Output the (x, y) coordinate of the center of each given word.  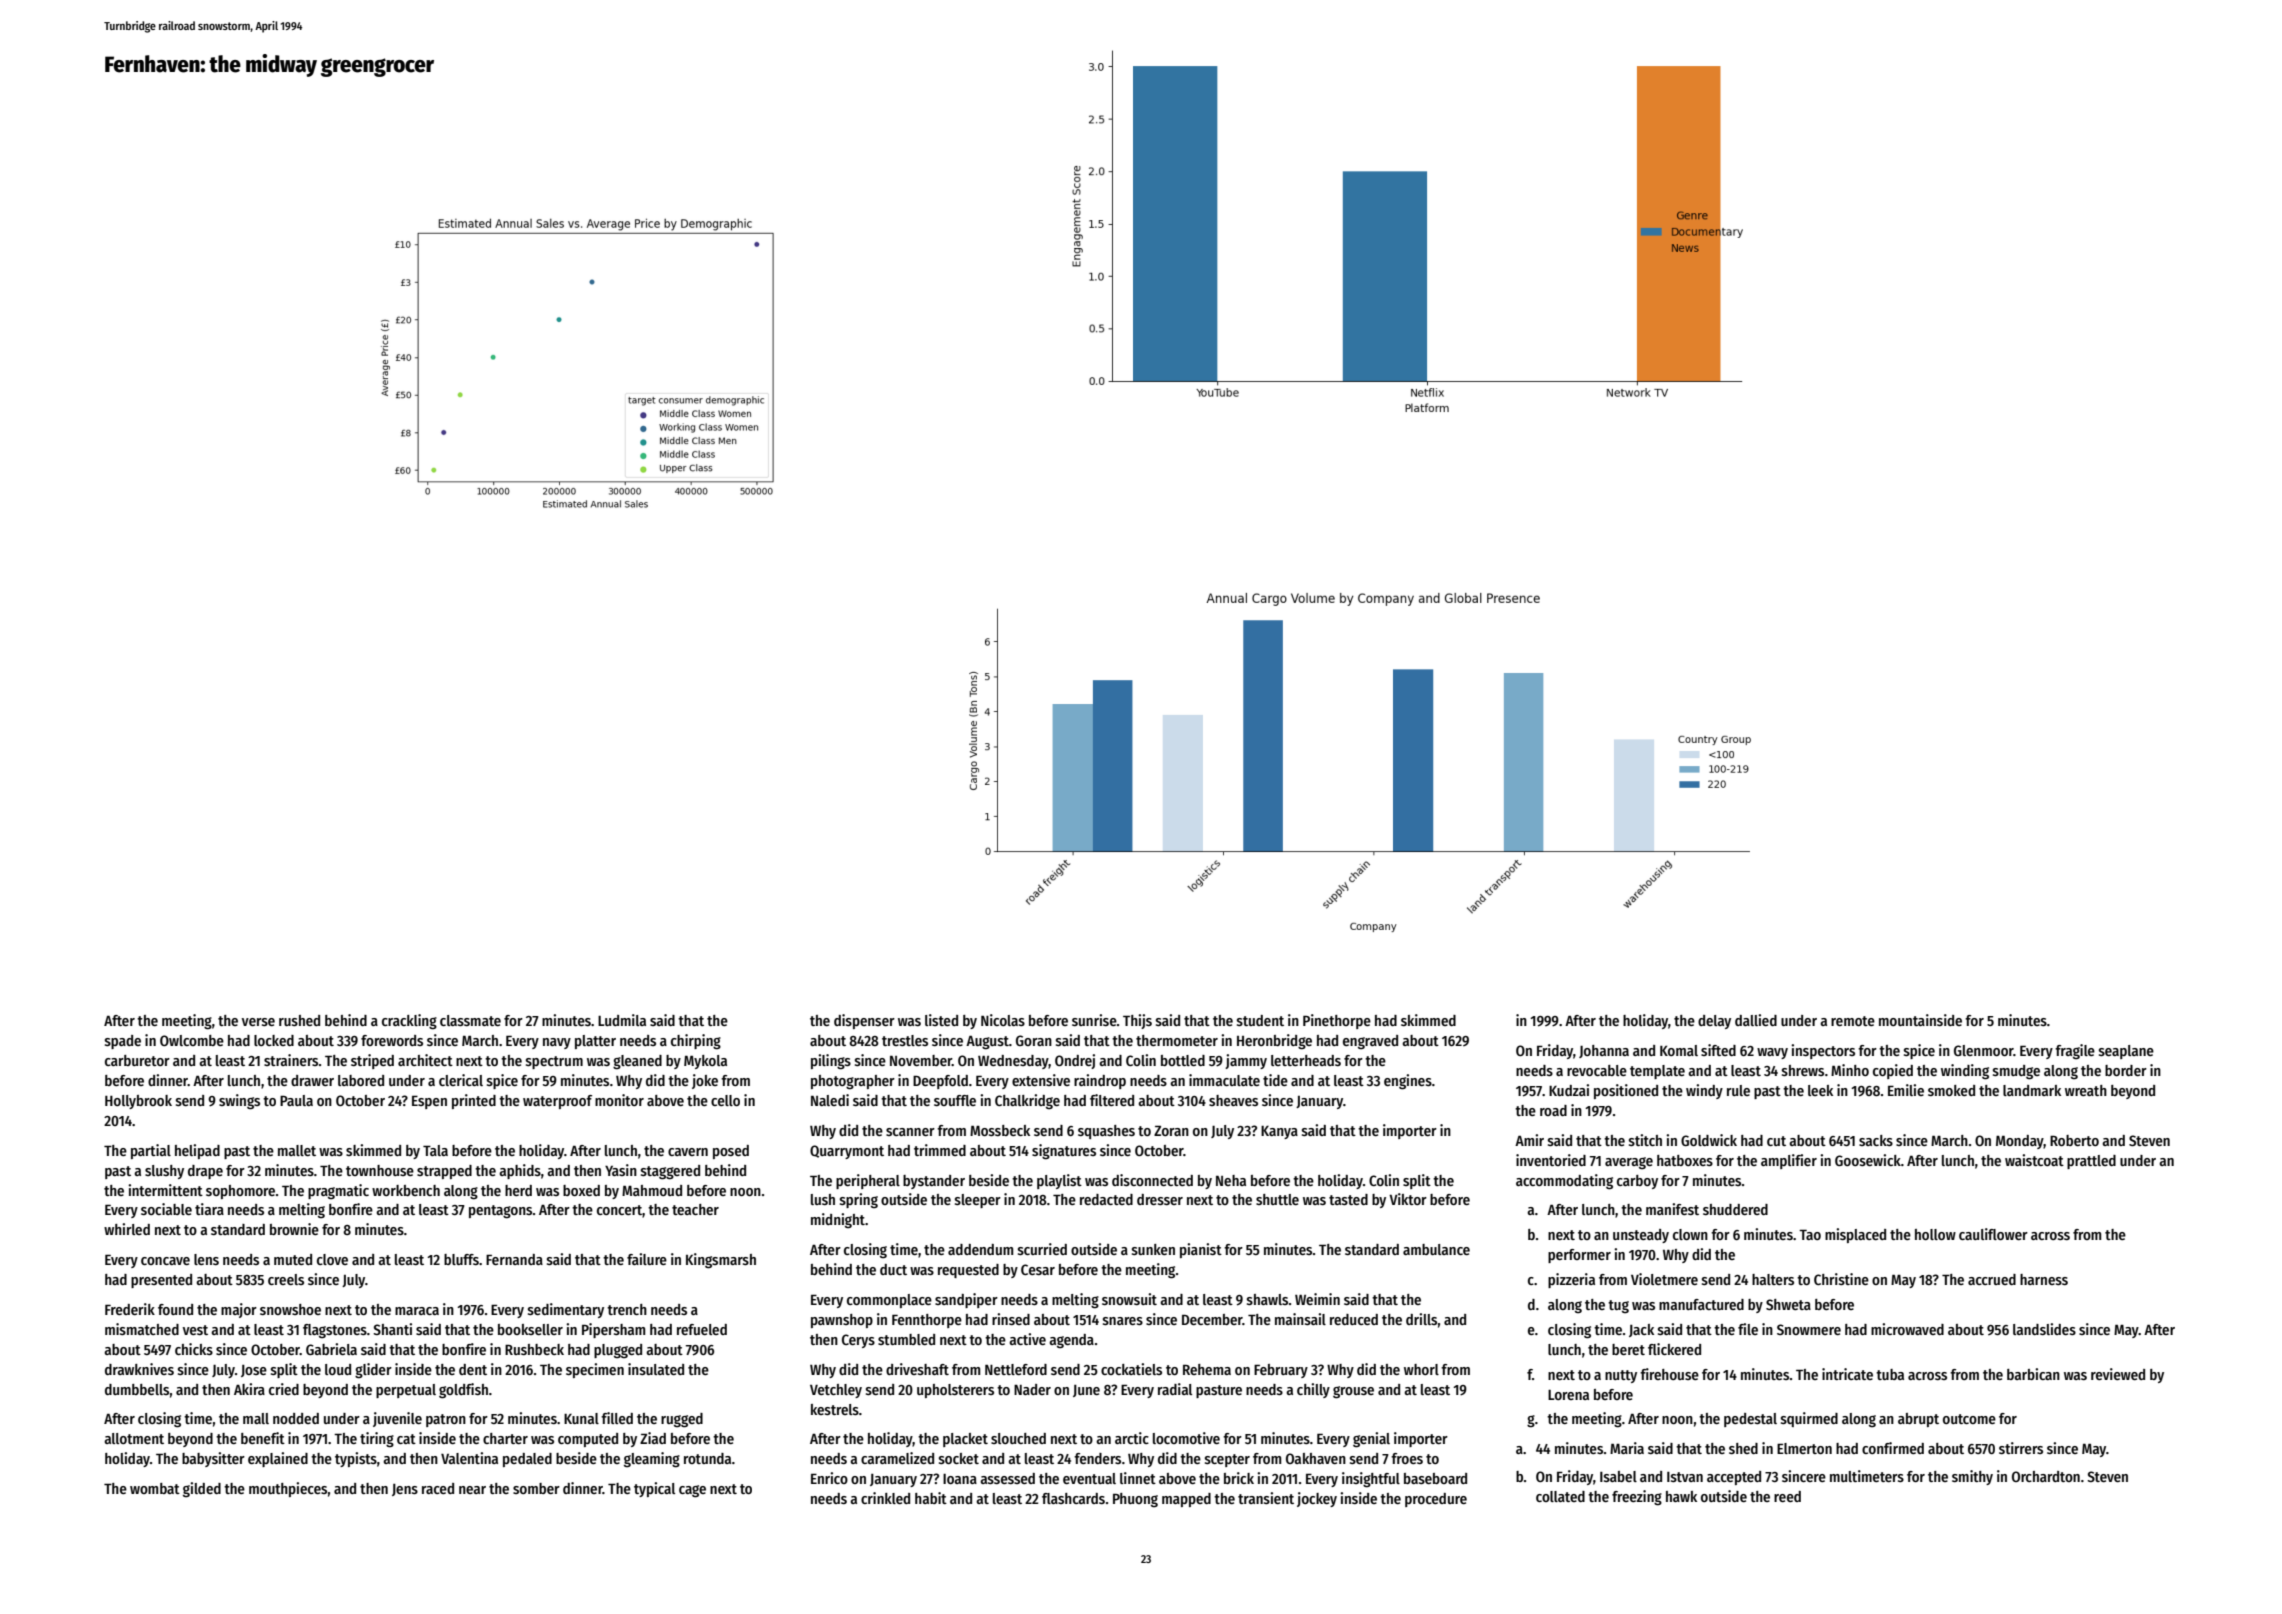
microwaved (1907, 1329)
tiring (377, 1440)
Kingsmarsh (721, 1261)
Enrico (829, 1478)
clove (332, 1259)
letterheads (1306, 1060)
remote (1853, 1021)
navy (557, 1043)
